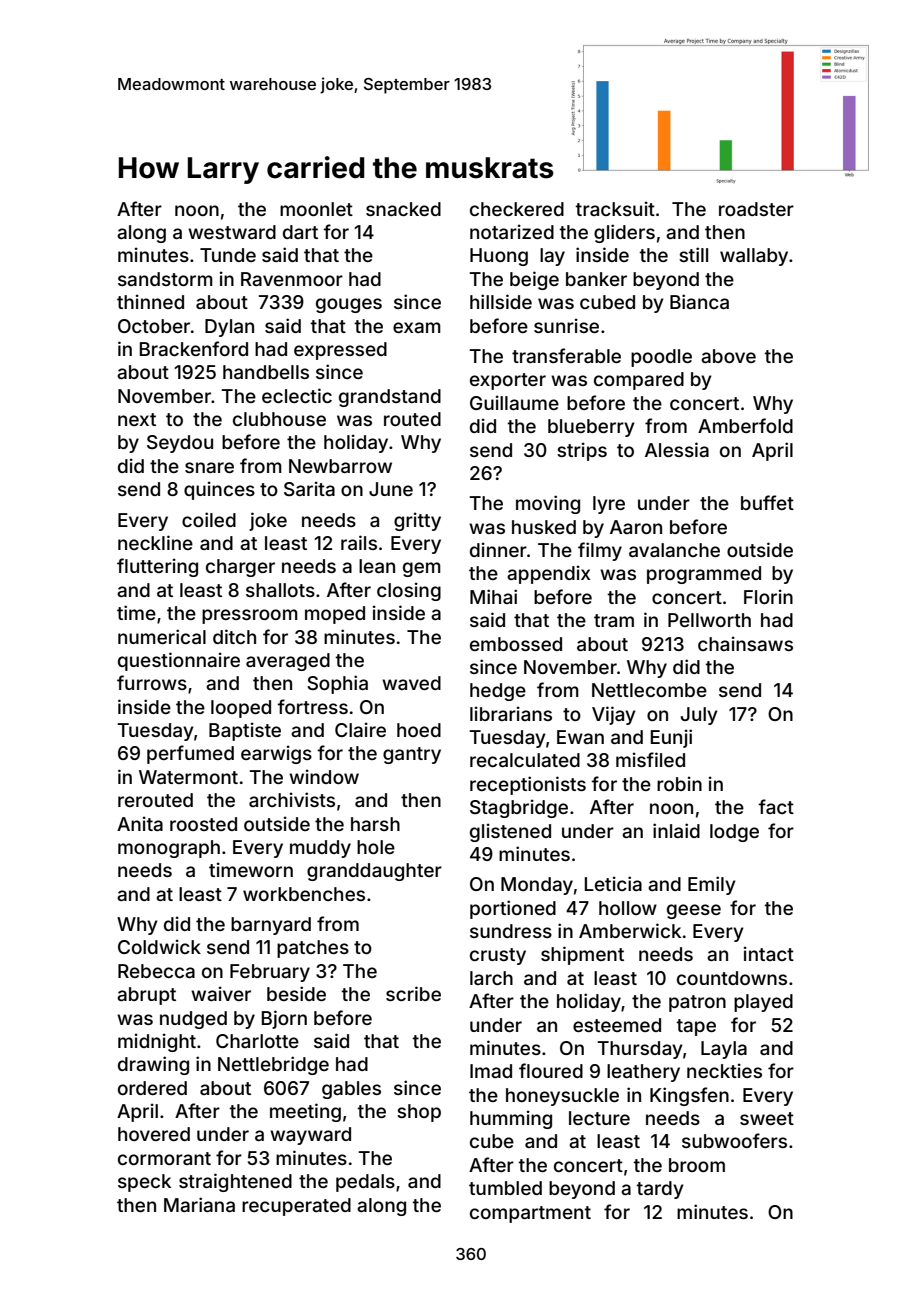 Image resolution: width=911 pixels, height=1293 pixels. I want to click on appendix, so click(548, 574).
